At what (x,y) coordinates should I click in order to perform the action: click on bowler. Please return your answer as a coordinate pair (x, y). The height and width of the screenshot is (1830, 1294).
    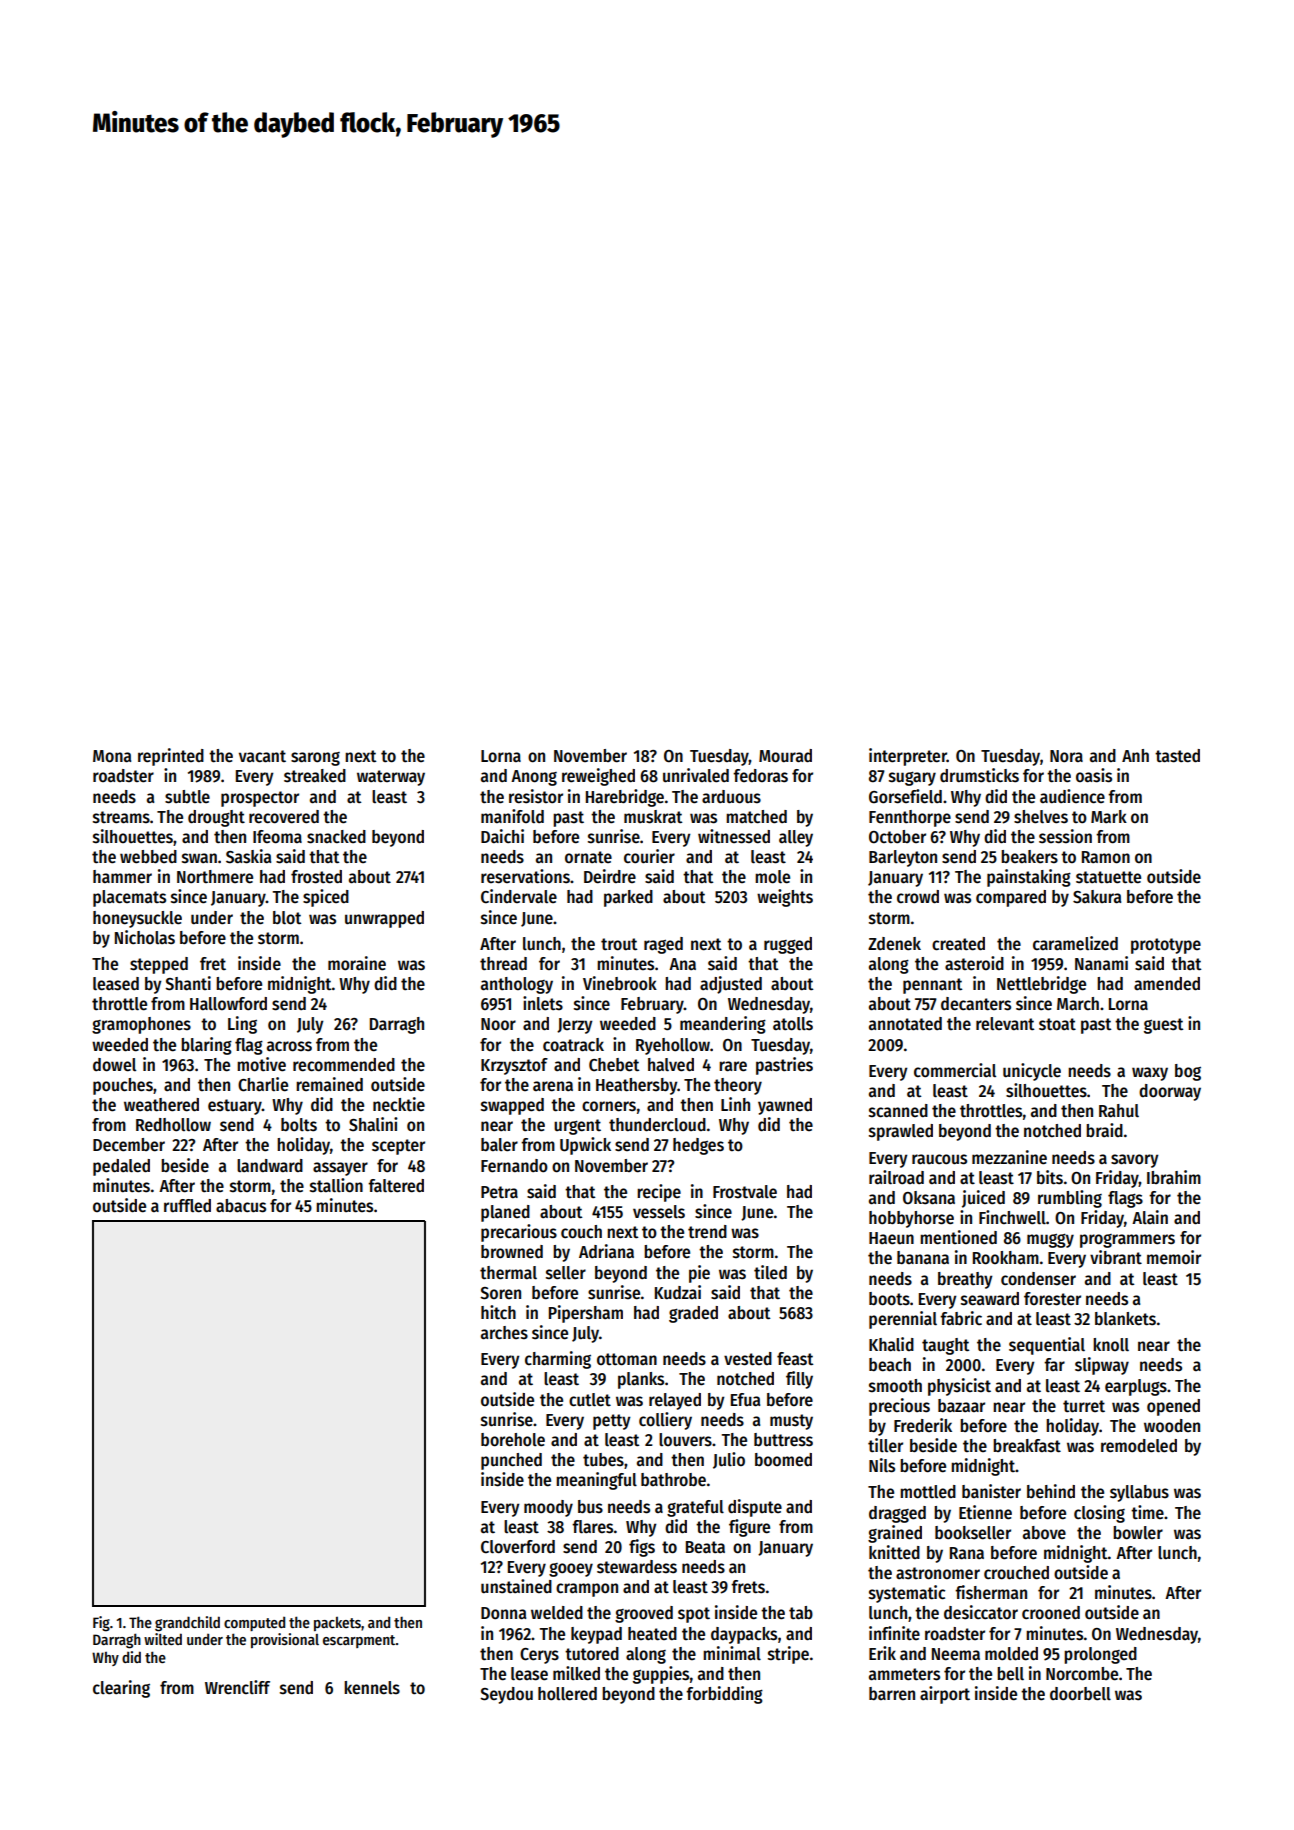
    Looking at the image, I should click on (1138, 1533).
